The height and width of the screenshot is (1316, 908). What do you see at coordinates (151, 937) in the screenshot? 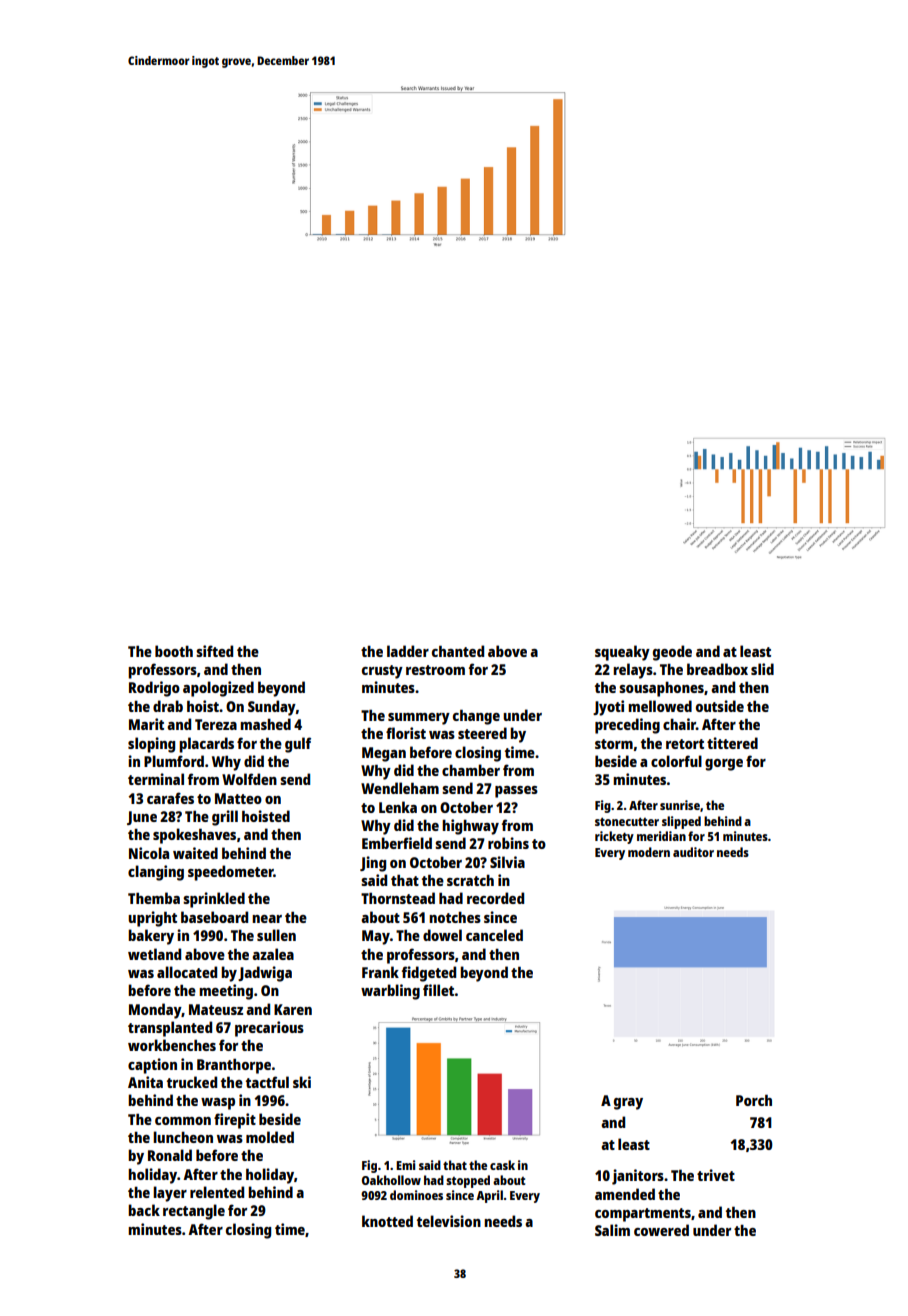
I see `bakery` at bounding box center [151, 937].
